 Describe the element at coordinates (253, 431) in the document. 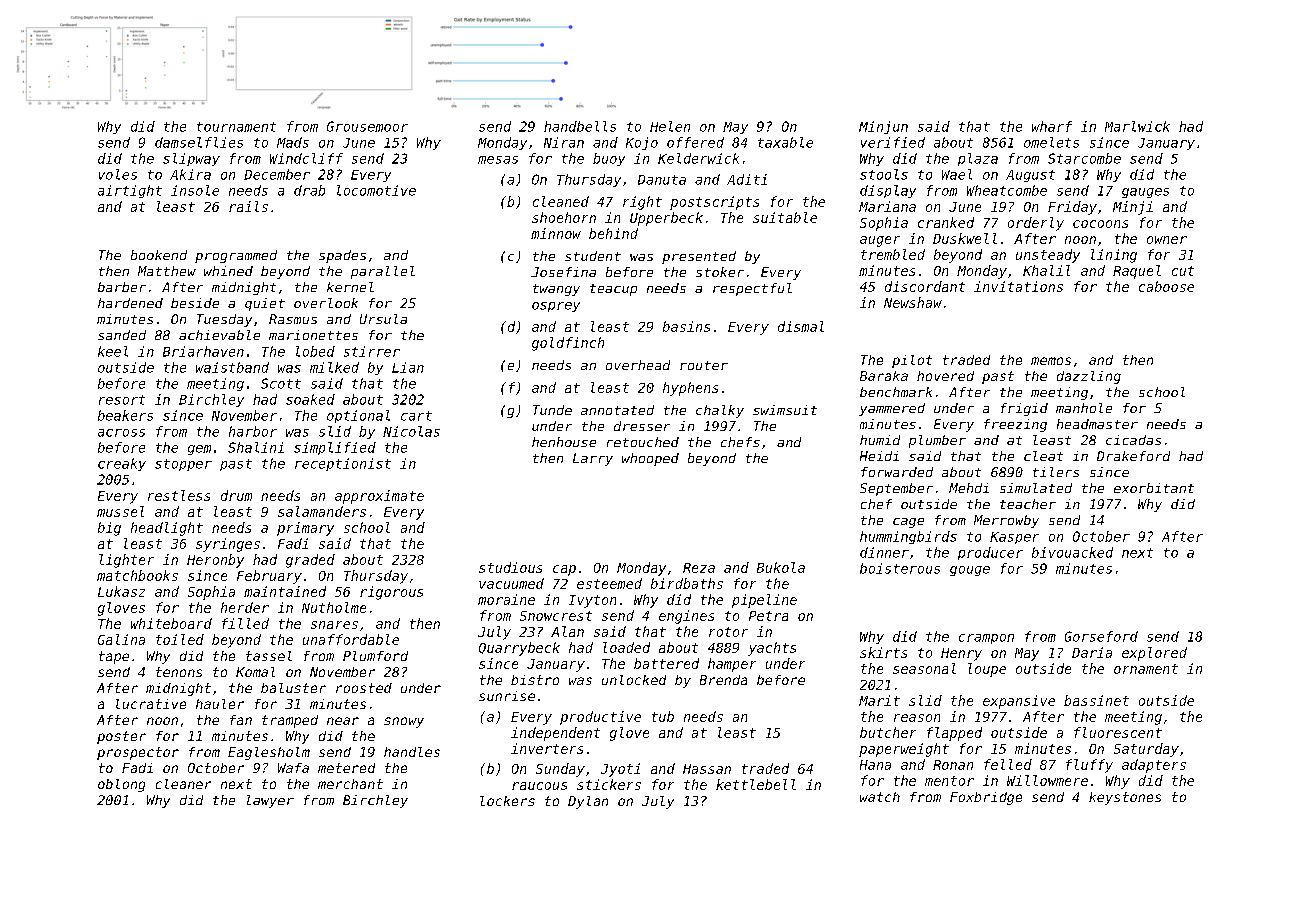

I see `harbor` at that location.
